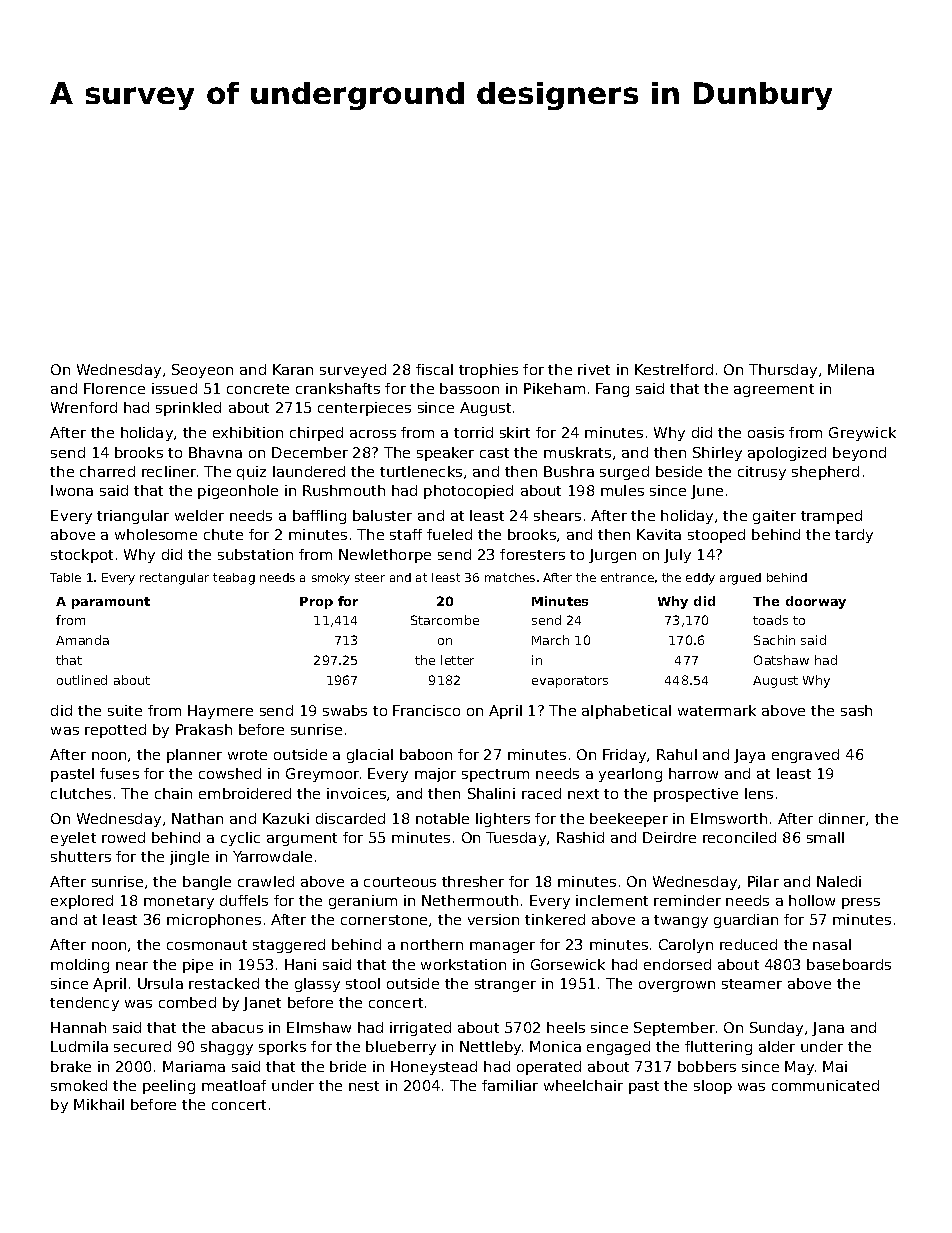 This screenshot has width=952, height=1233. Describe the element at coordinates (463, 964) in the screenshot. I see `workstation` at that location.
